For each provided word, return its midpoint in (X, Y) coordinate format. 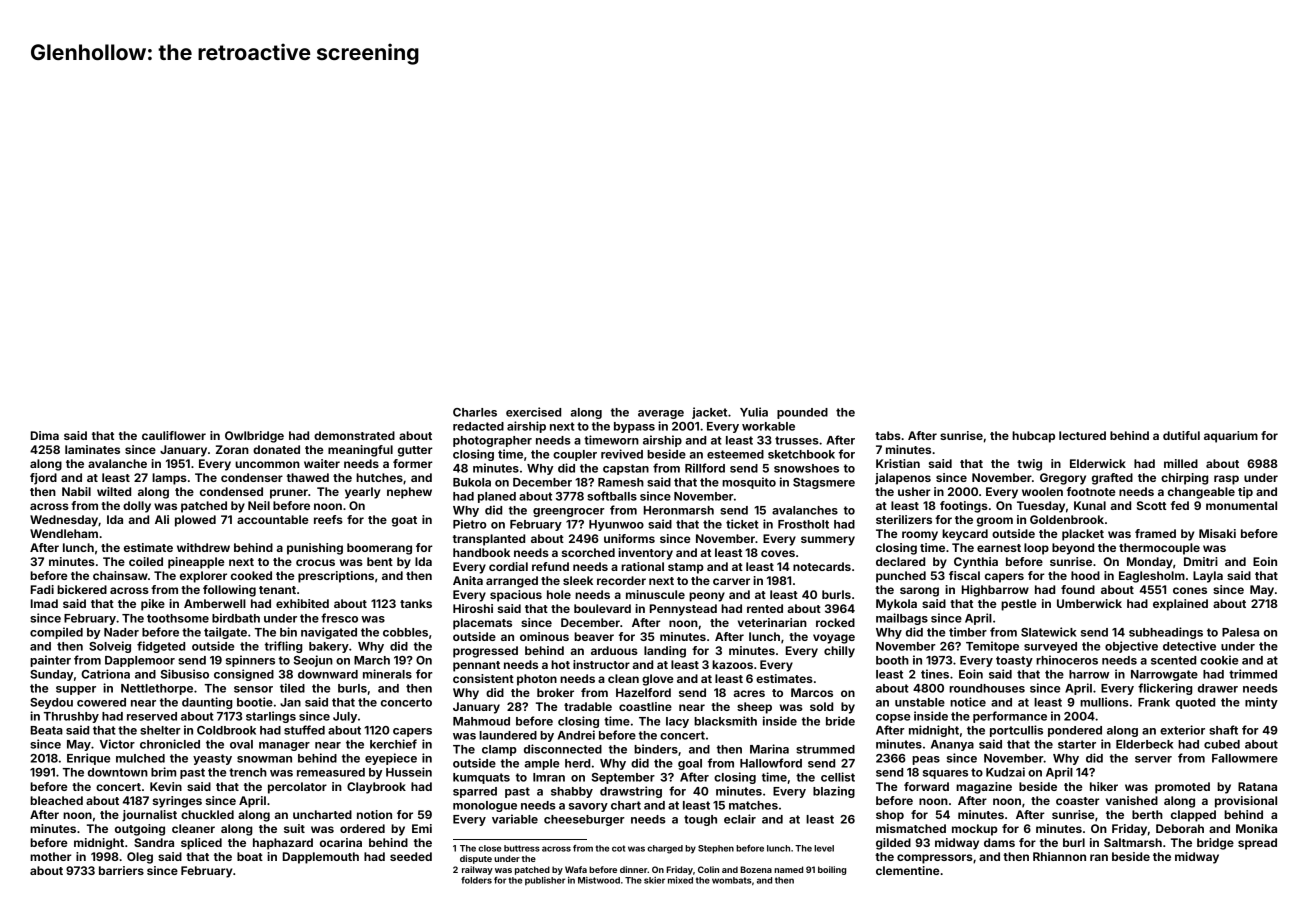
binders (656, 749)
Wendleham (64, 533)
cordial (508, 566)
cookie (1219, 660)
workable (768, 426)
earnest (999, 548)
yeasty (212, 759)
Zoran (232, 449)
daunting (207, 703)
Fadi (42, 589)
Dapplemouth (321, 858)
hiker (1104, 786)
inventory (645, 554)
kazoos (732, 664)
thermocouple (1159, 549)
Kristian (898, 463)
